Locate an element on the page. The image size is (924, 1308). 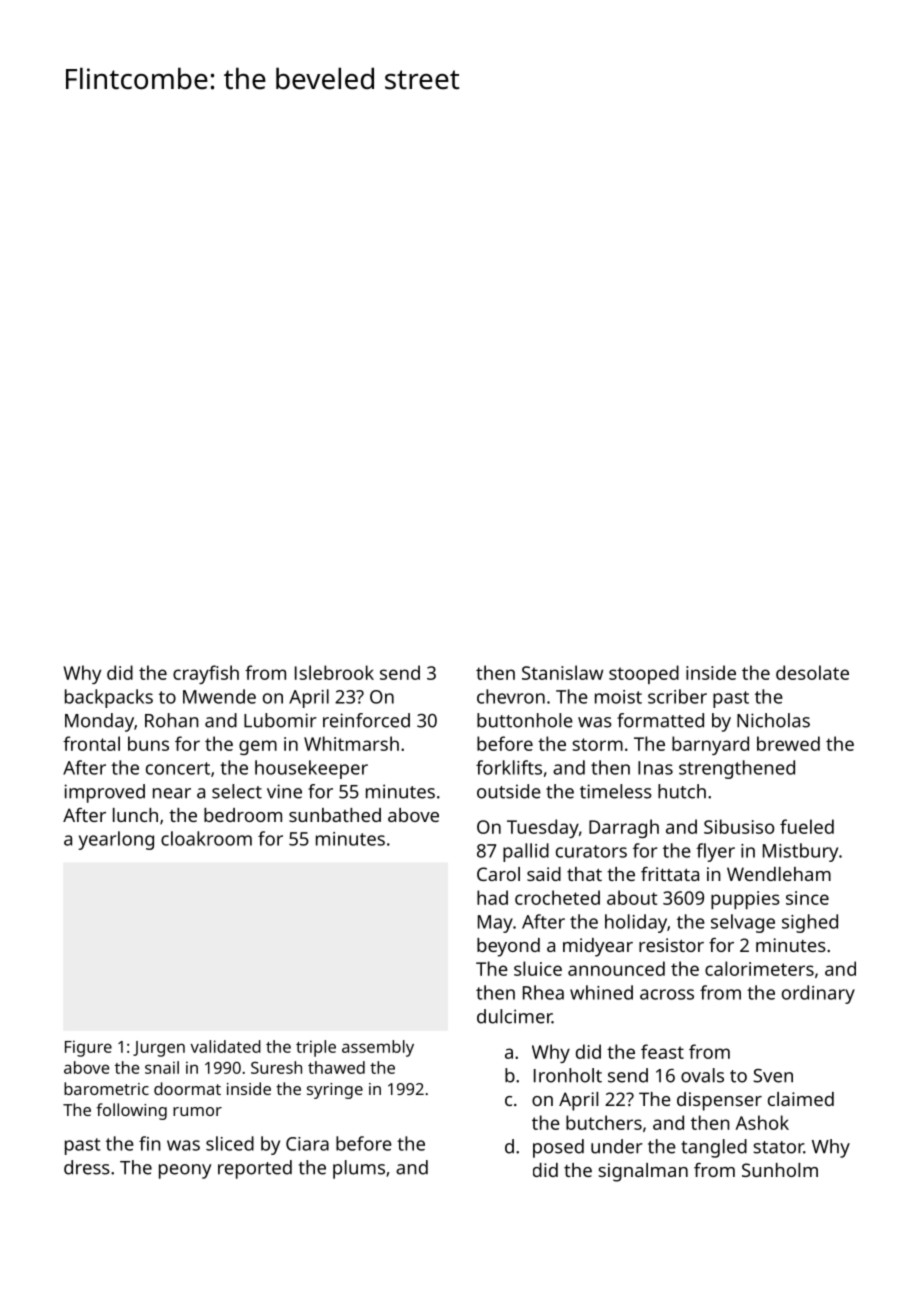
stooped is located at coordinates (644, 674).
